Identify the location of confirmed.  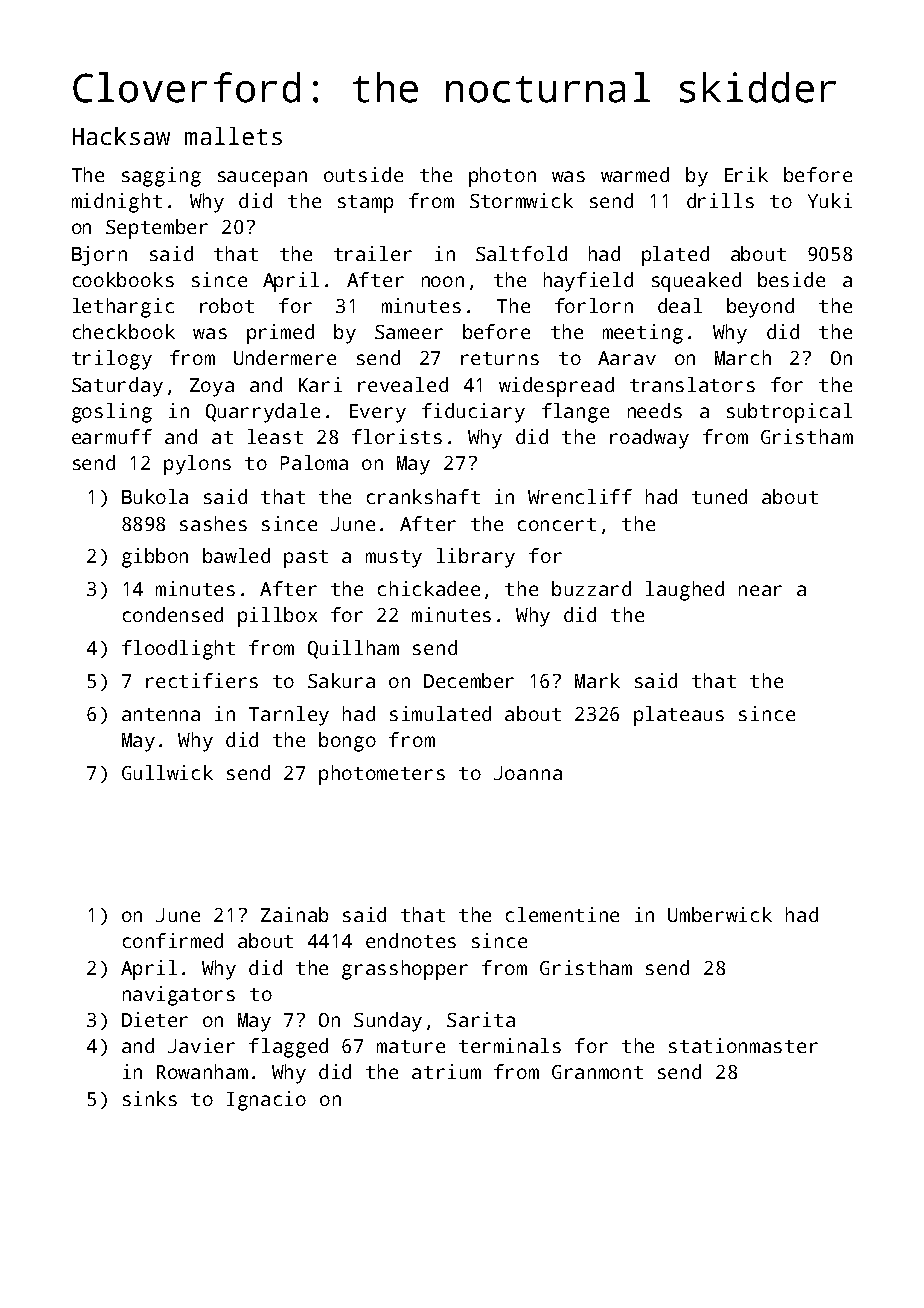
(173, 940).
